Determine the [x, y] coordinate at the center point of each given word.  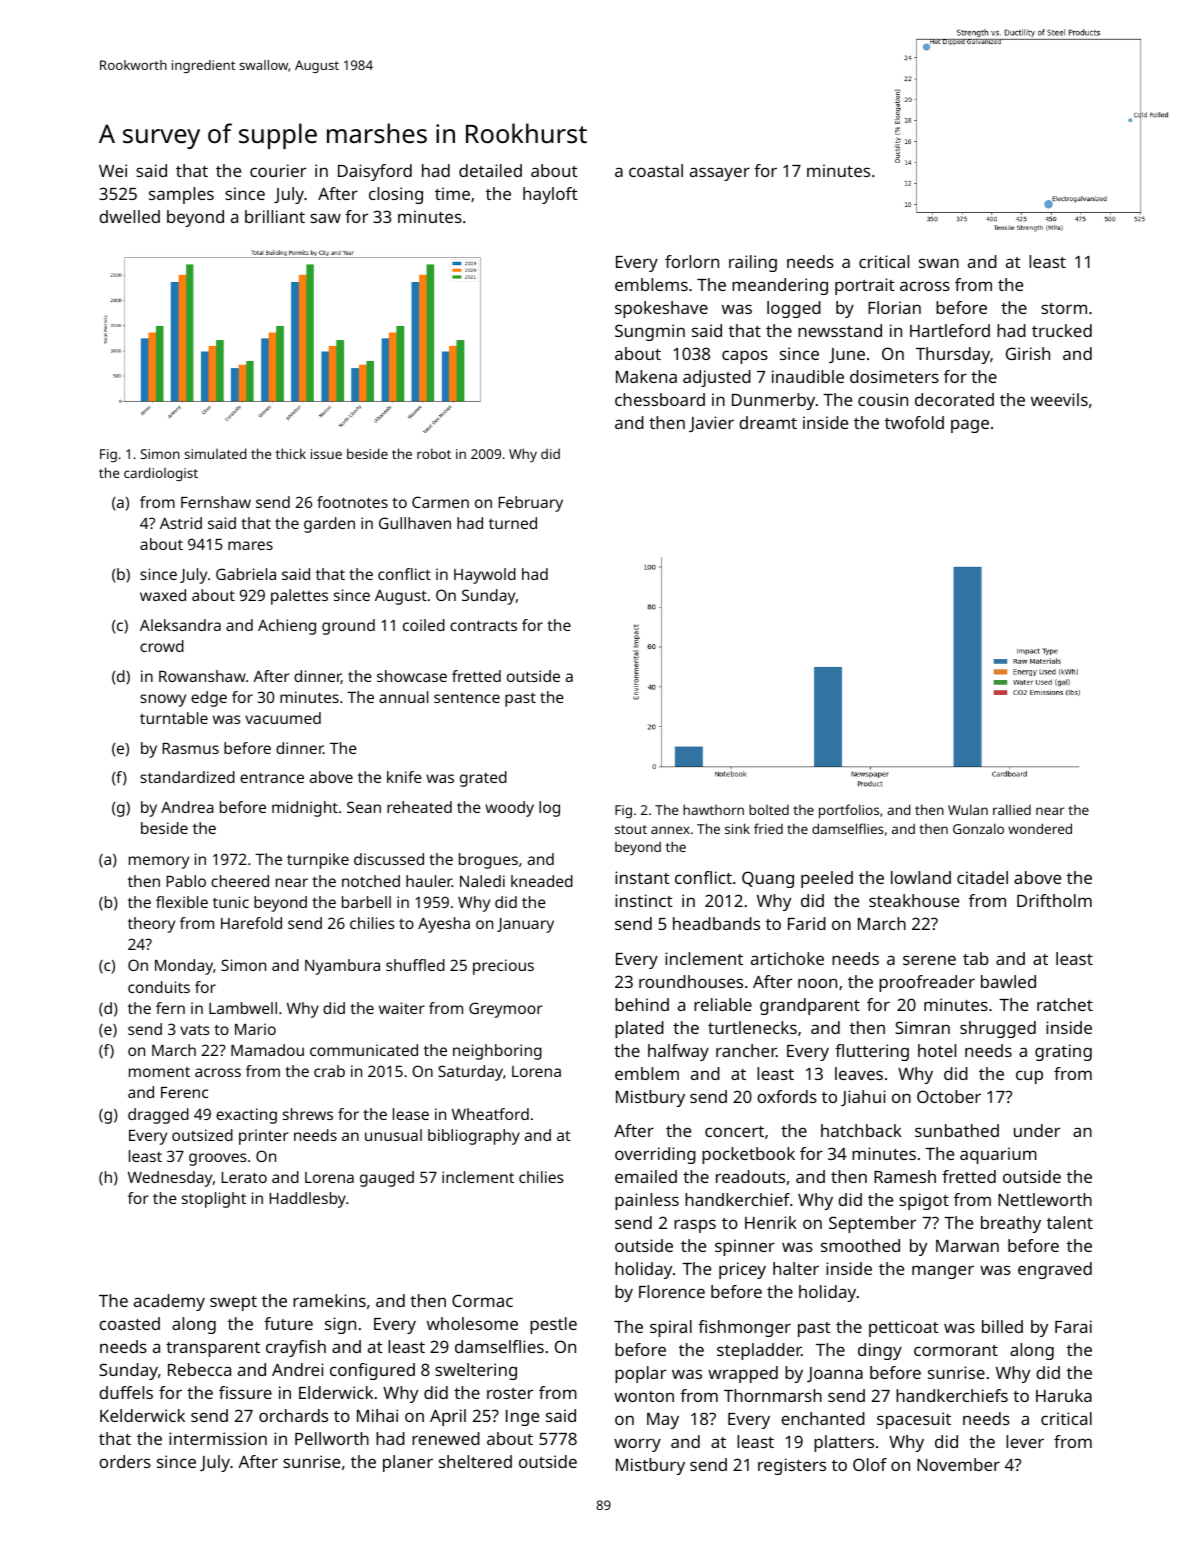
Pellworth [332, 1438]
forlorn [692, 261]
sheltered [475, 1461]
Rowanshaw [202, 676]
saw [325, 218]
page [970, 426]
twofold [914, 422]
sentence [467, 698]
